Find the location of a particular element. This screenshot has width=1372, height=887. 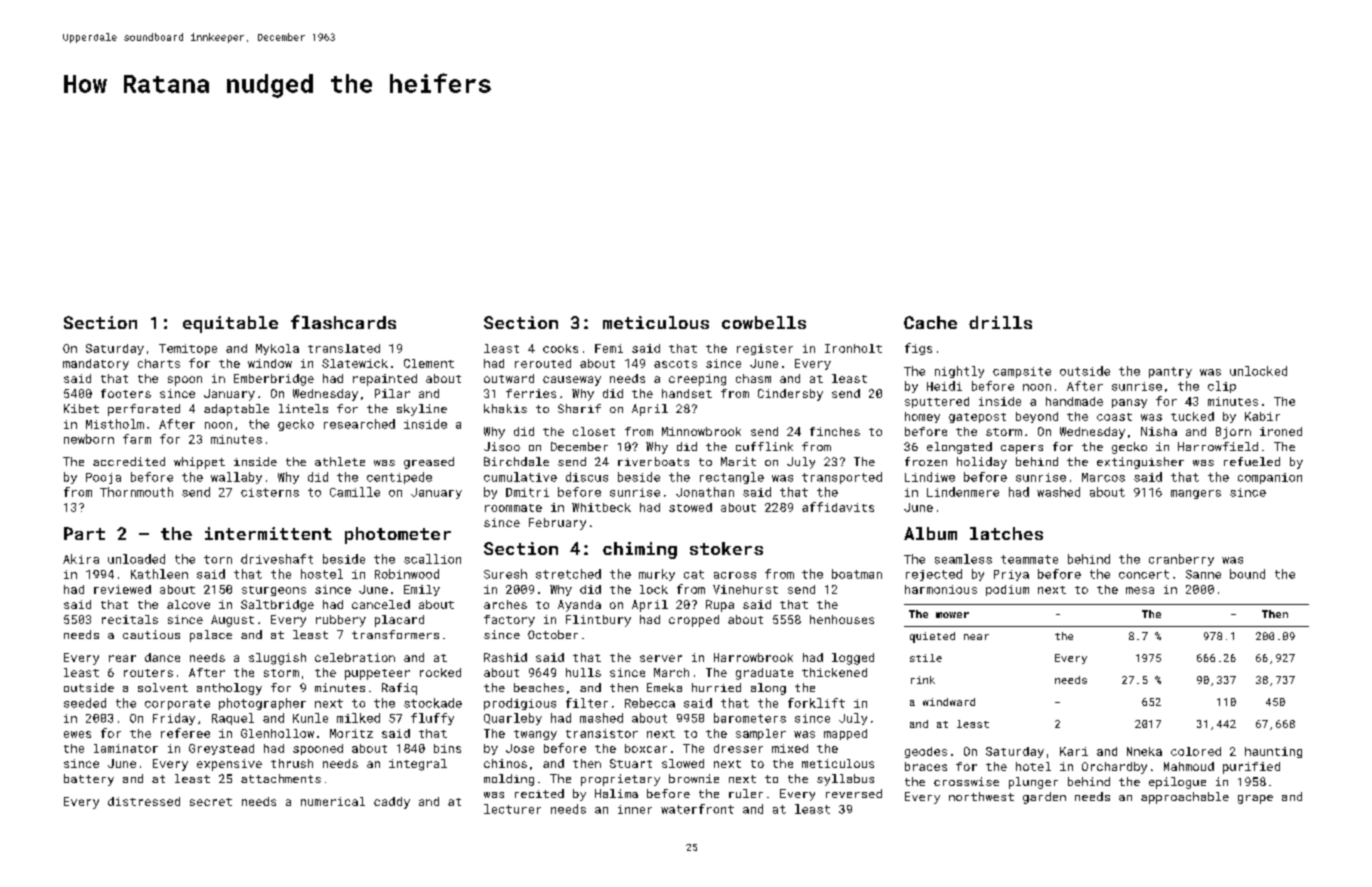

arches is located at coordinates (505, 604).
